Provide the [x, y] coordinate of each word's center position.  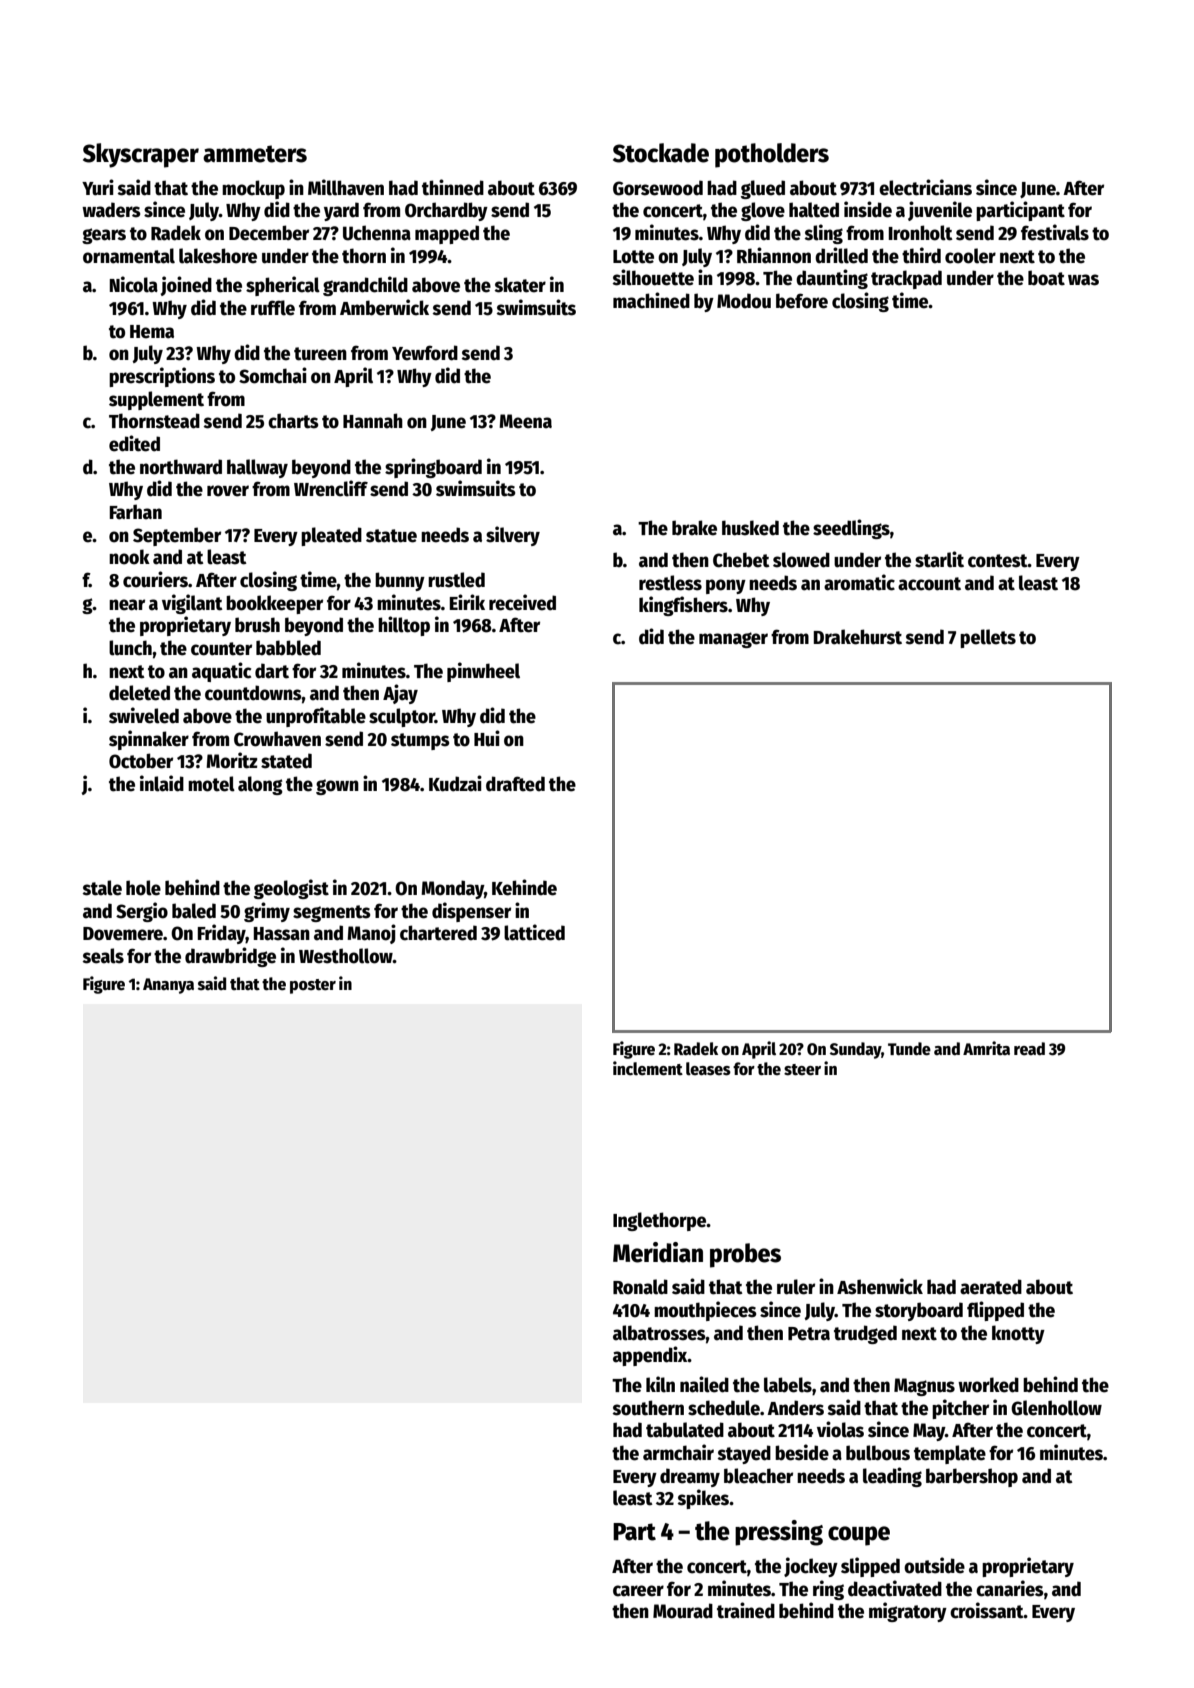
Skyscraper [141, 155]
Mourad [683, 1611]
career [638, 1591]
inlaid [162, 783]
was [1083, 280]
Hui [487, 738]
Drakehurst [858, 637]
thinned [453, 187]
